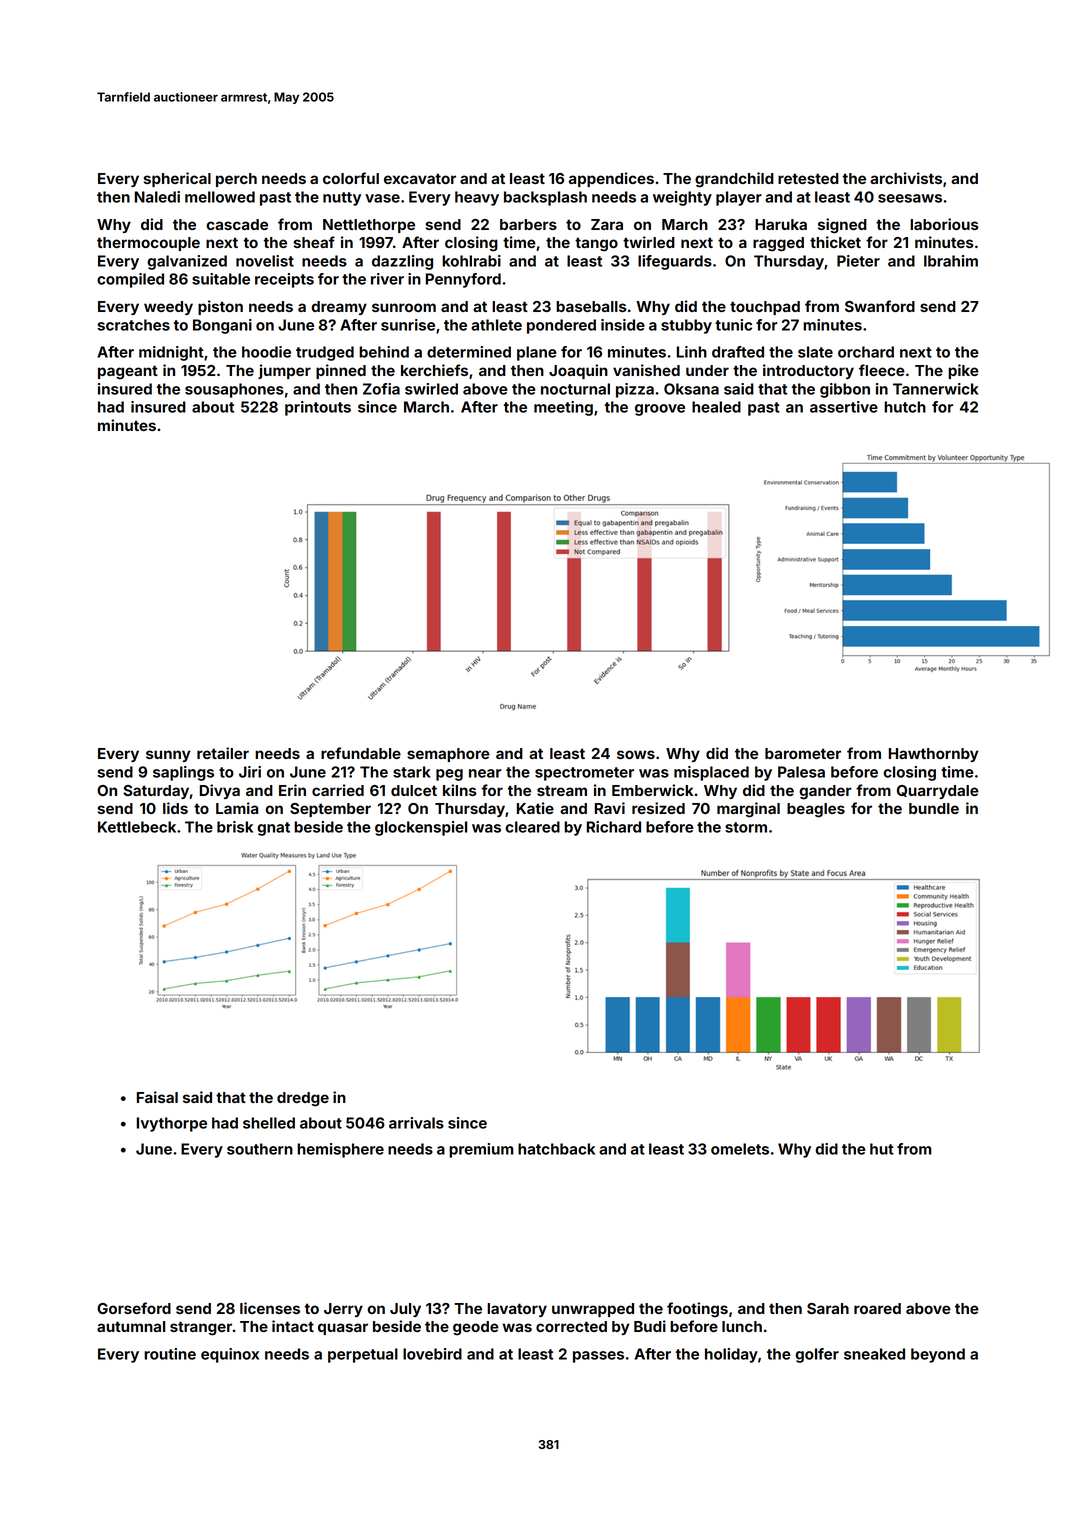 This image has width=1076, height=1529. Describe the element at coordinates (584, 774) in the image. I see `spectrometer` at that location.
